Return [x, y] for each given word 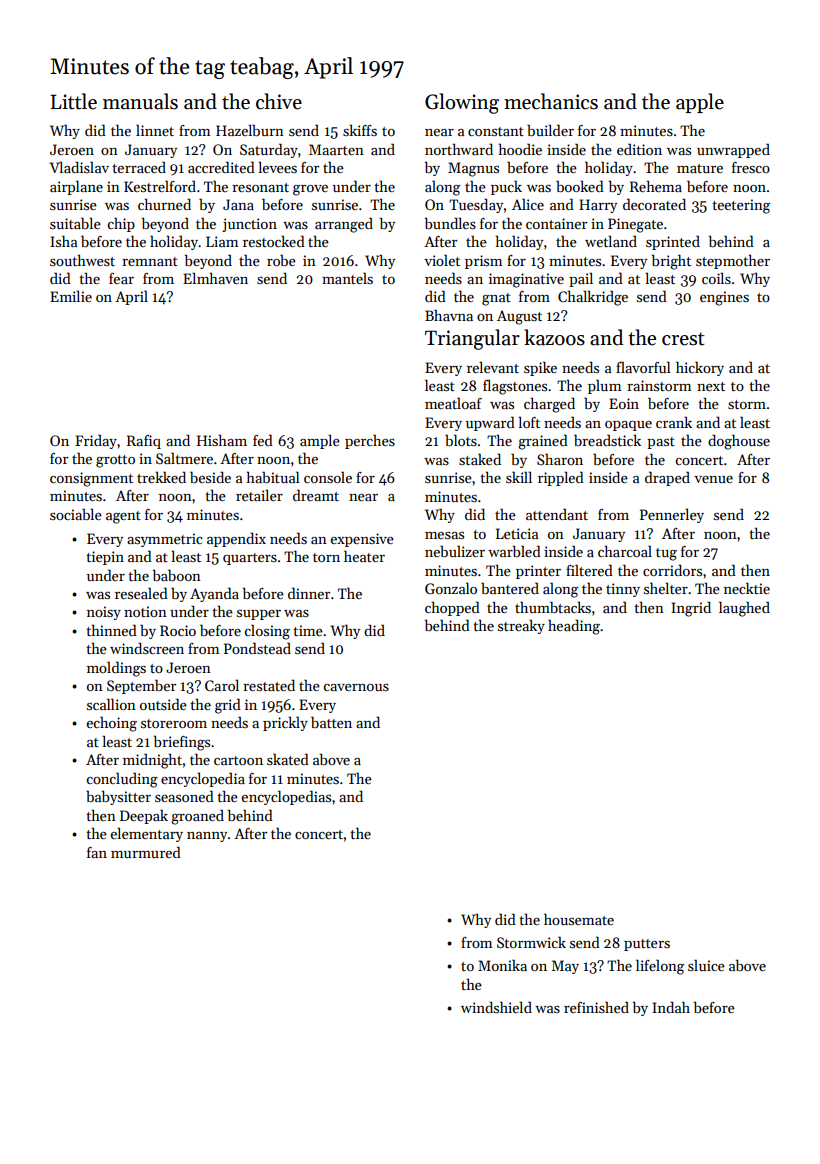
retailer [259, 495]
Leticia [517, 533]
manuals [140, 101]
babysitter [118, 797]
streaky [521, 626]
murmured [146, 852]
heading [574, 627]
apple [700, 103]
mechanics [551, 101]
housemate [579, 919]
